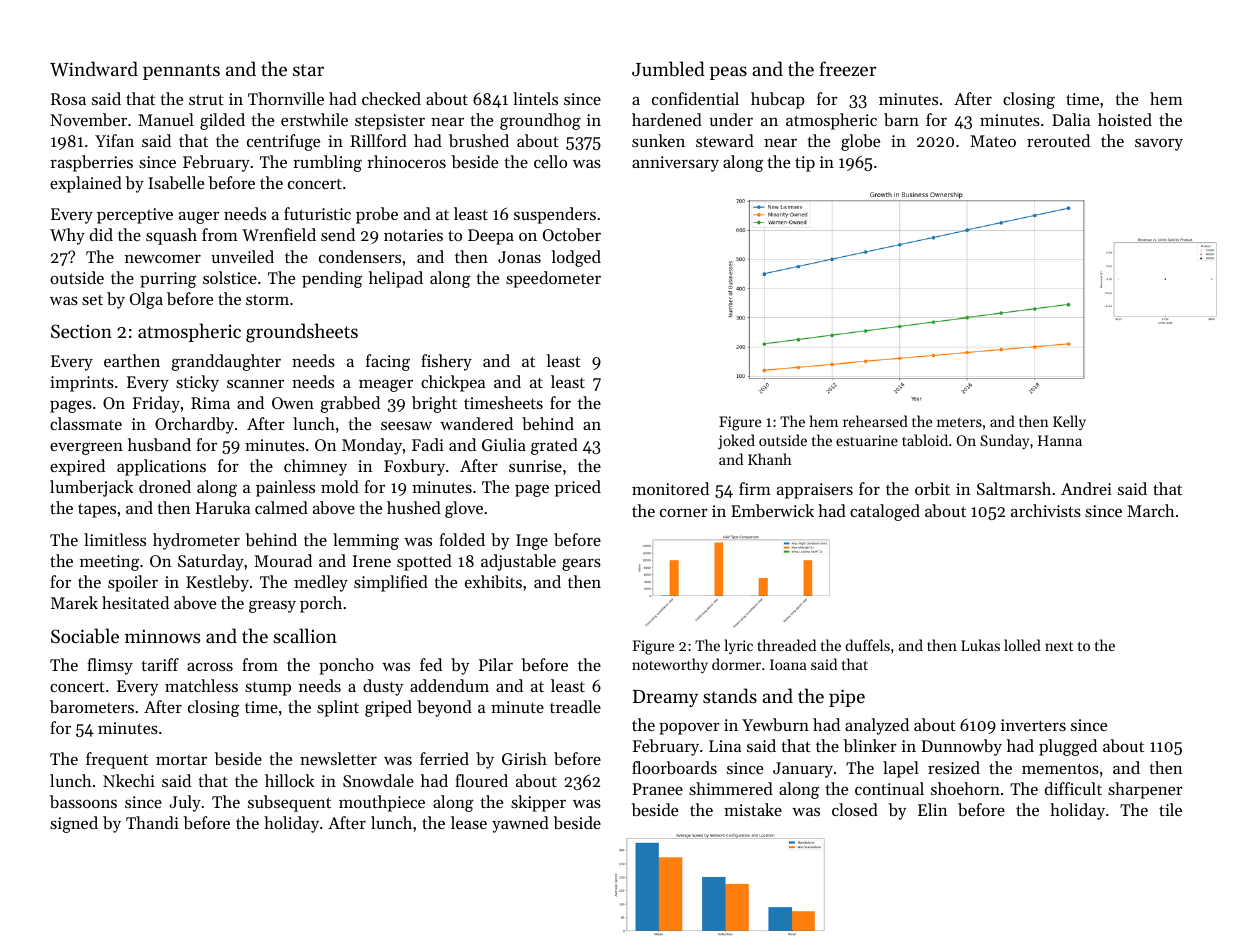 The image size is (1233, 952). I want to click on rehearsed, so click(875, 421).
